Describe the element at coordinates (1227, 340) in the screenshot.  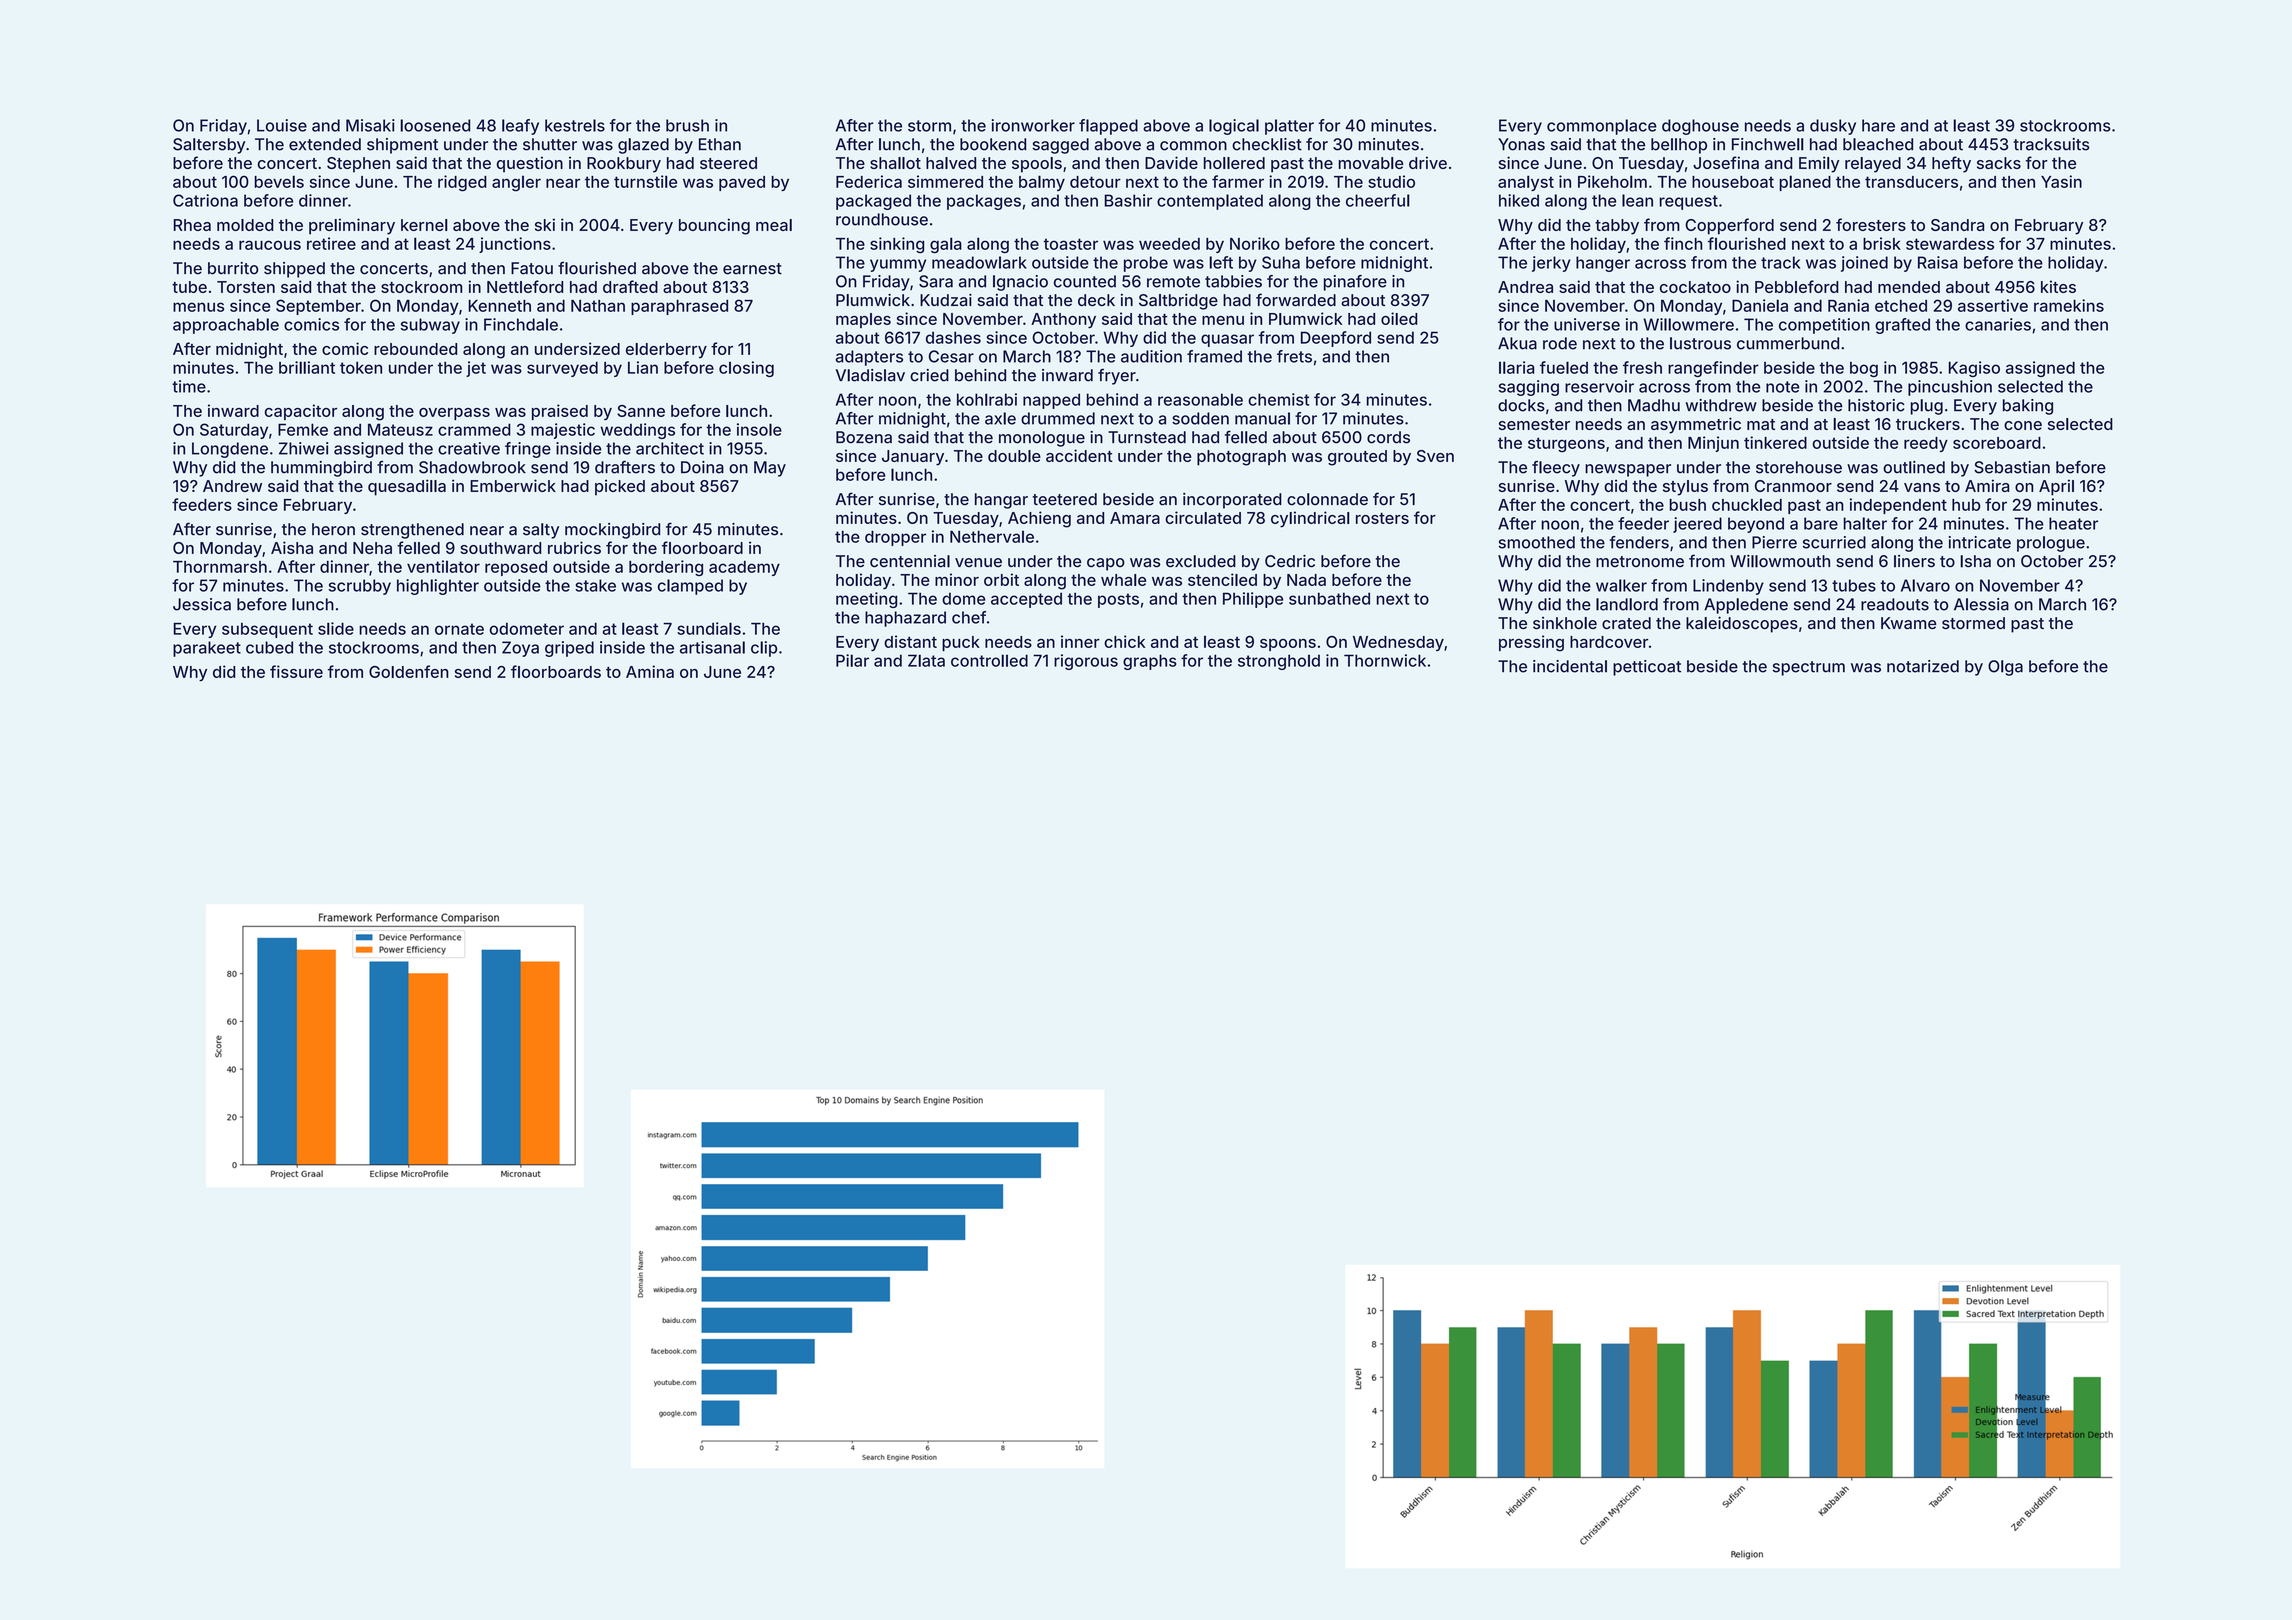
I see `quasar` at that location.
